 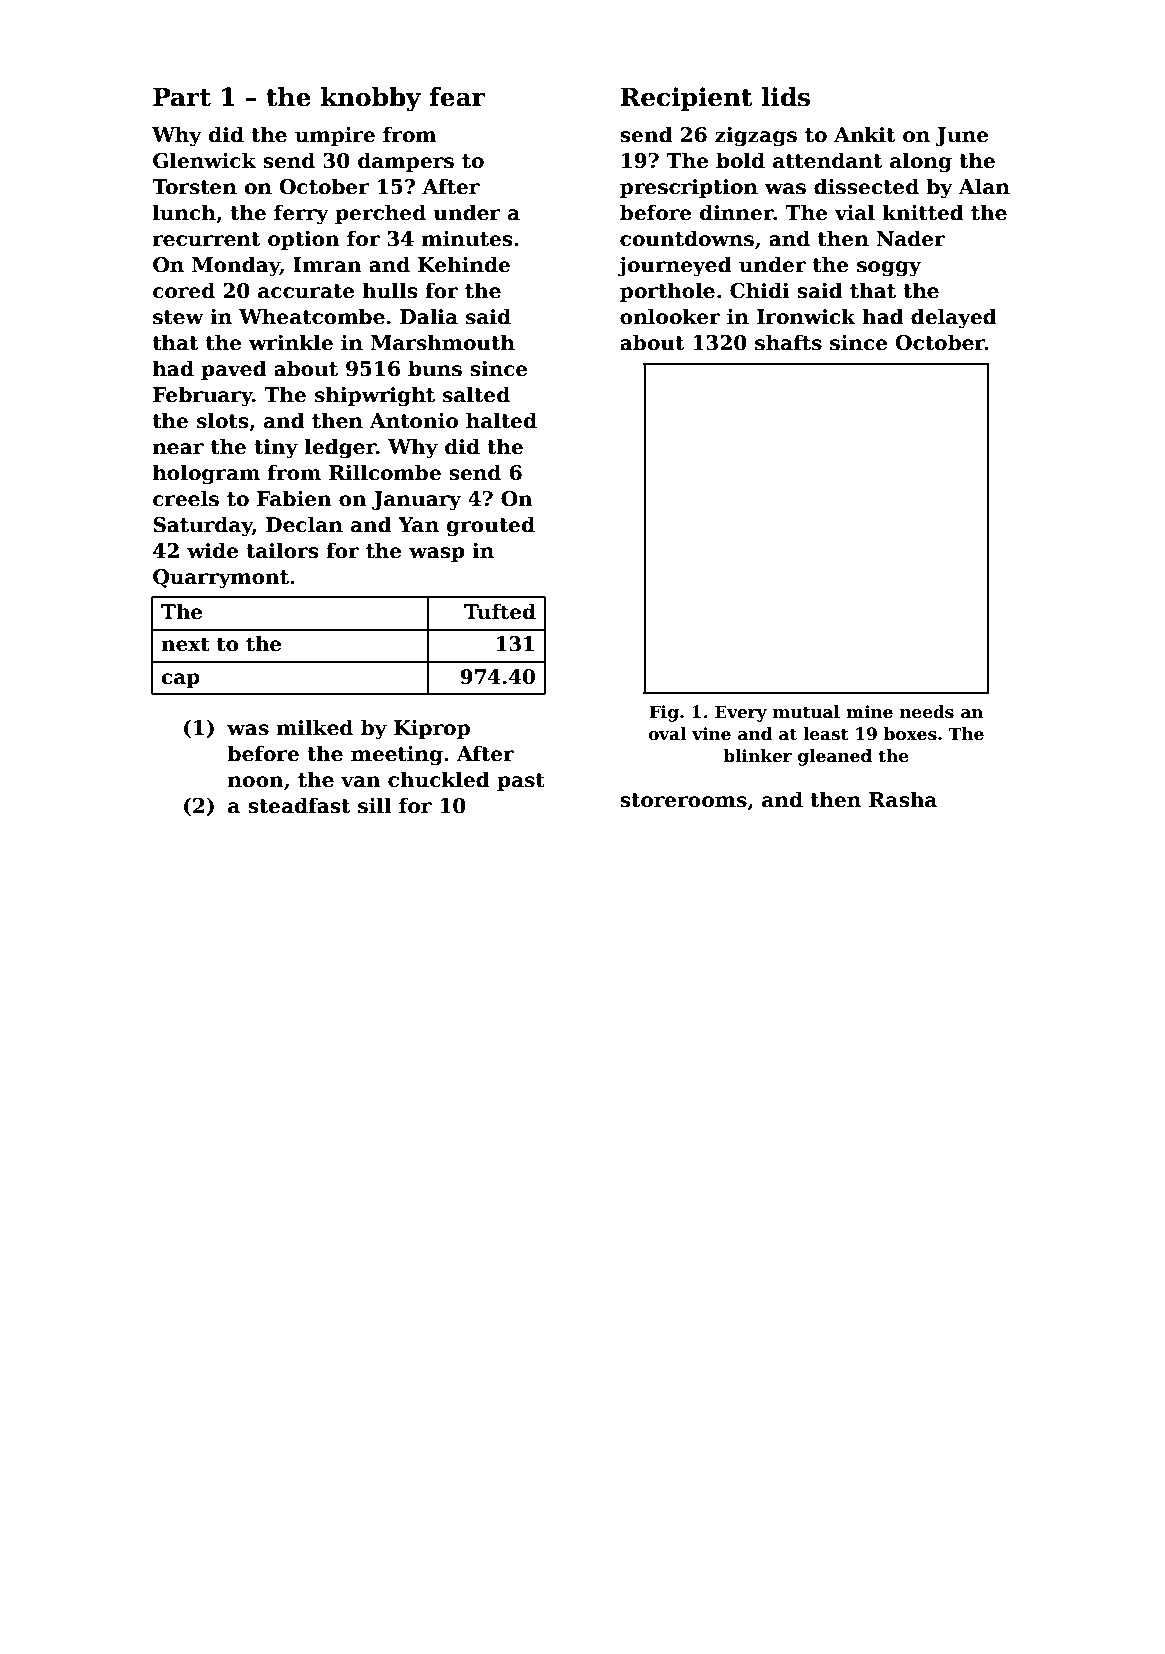 What do you see at coordinates (437, 554) in the image?
I see `wasp` at bounding box center [437, 554].
